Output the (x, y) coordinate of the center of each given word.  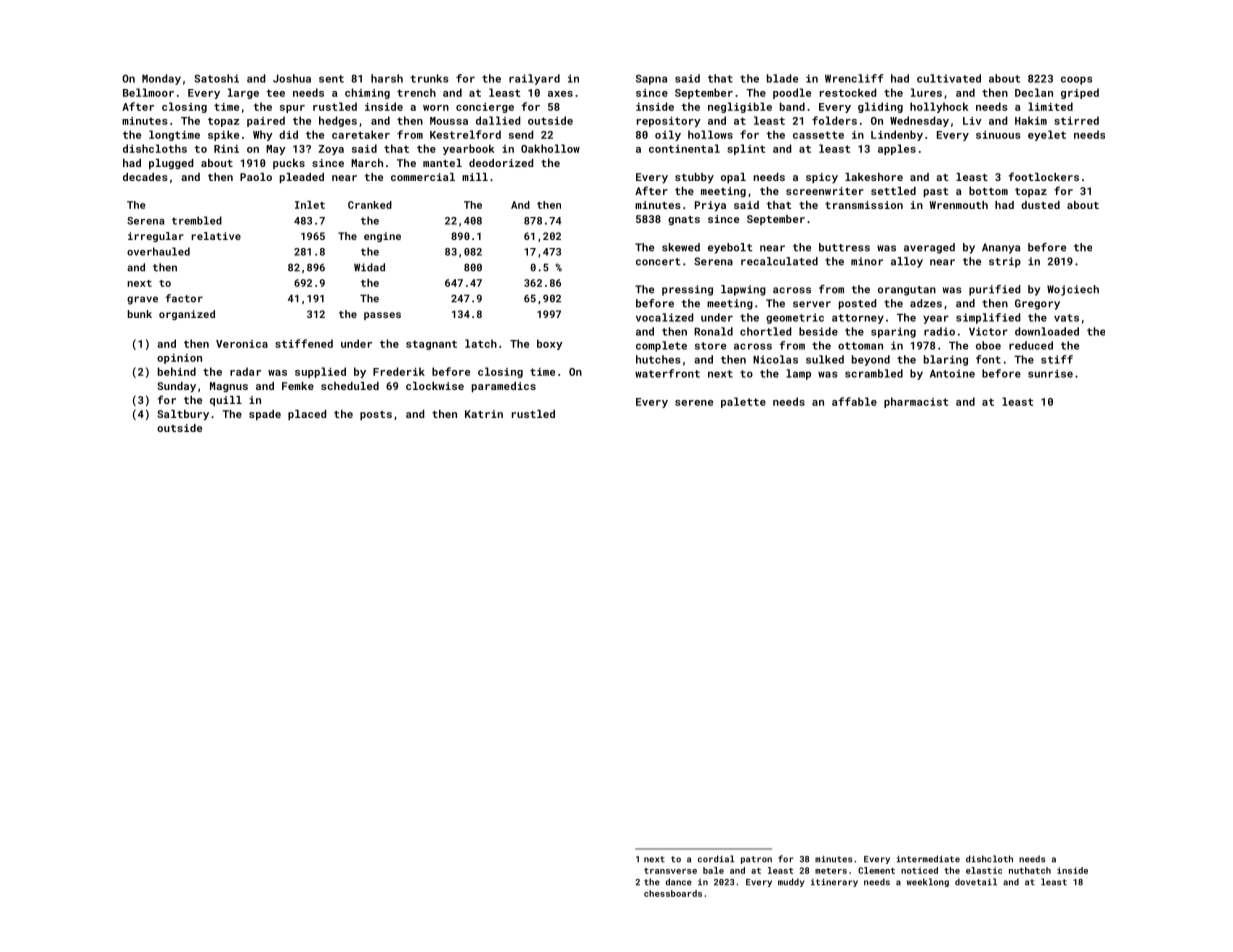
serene (694, 403)
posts (376, 415)
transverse (670, 871)
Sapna (651, 79)
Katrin (484, 414)
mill (475, 177)
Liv (972, 121)
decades (145, 177)
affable (854, 401)
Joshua (292, 78)
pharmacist (916, 402)
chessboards (673, 893)
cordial (716, 859)
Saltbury (183, 415)
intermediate (928, 859)
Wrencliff (854, 78)
